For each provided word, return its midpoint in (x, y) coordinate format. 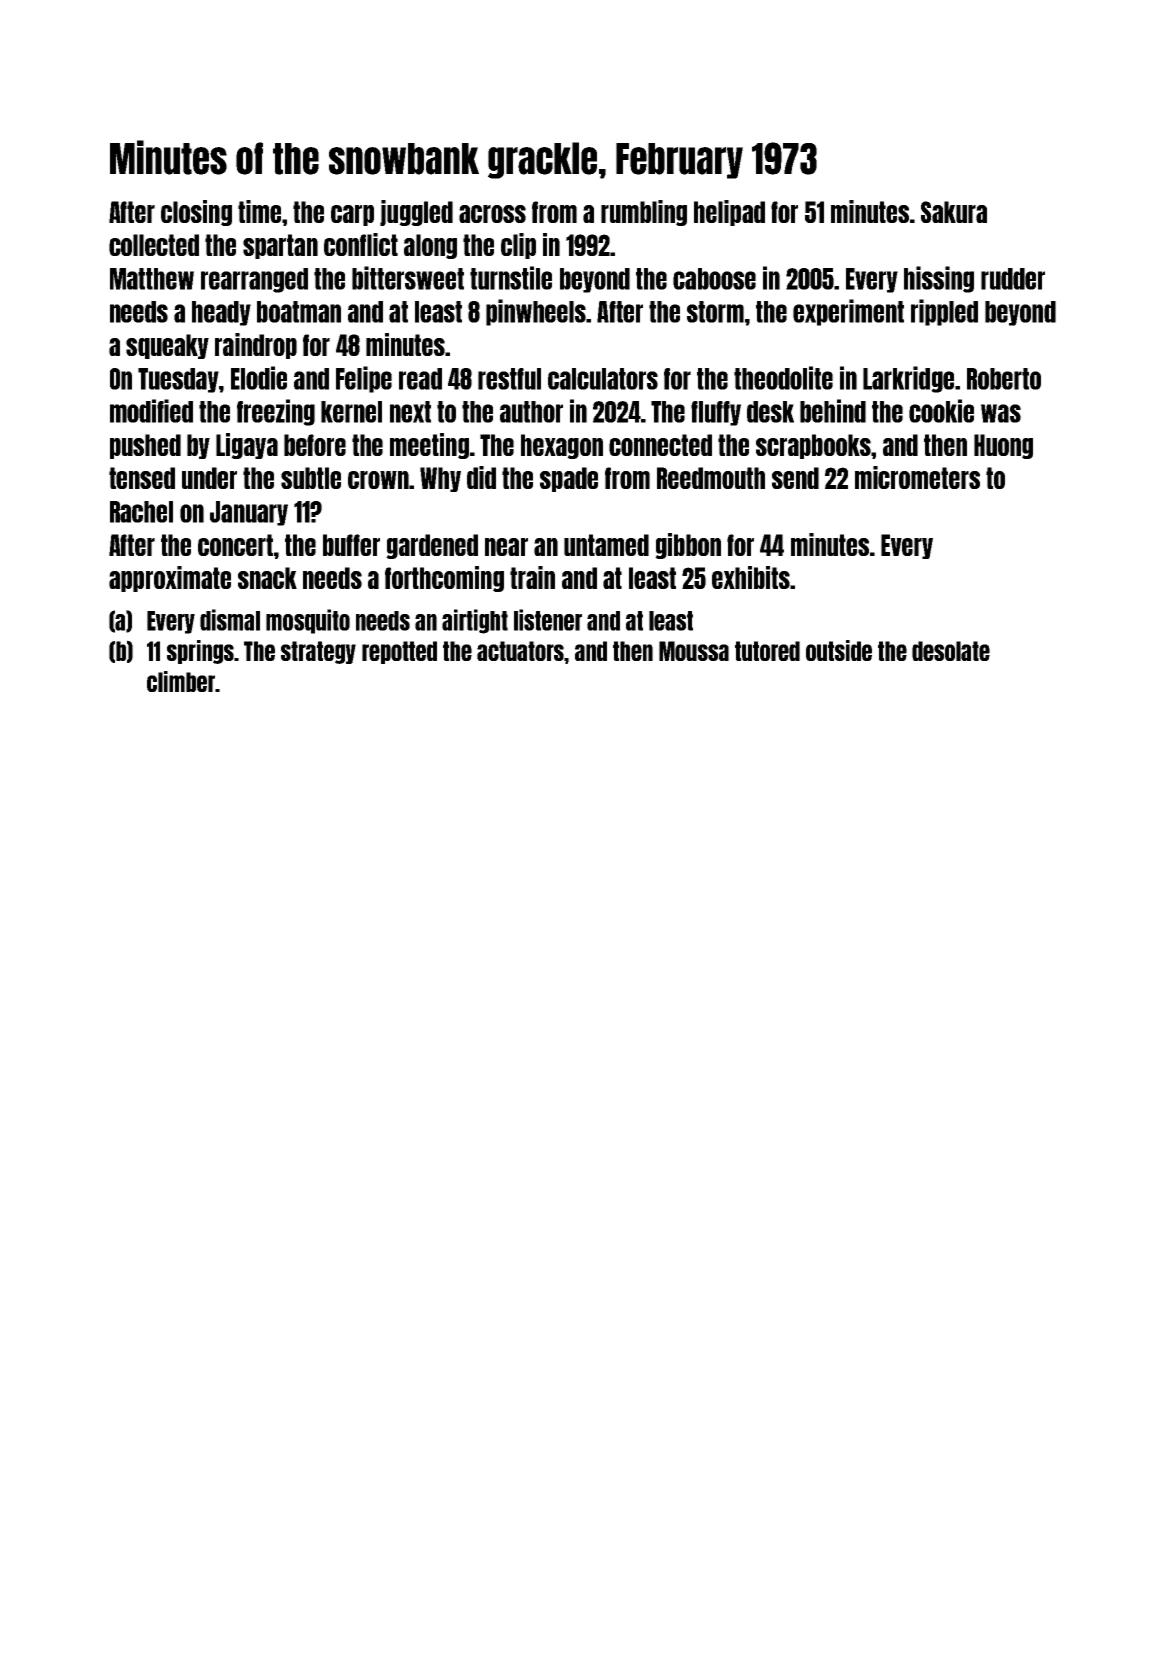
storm (715, 312)
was (1001, 413)
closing (196, 213)
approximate (170, 579)
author (531, 412)
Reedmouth (711, 478)
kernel (351, 412)
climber (181, 681)
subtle (311, 478)
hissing (939, 279)
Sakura (954, 212)
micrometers (917, 477)
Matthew (152, 279)
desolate (951, 651)
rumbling (644, 213)
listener (548, 620)
